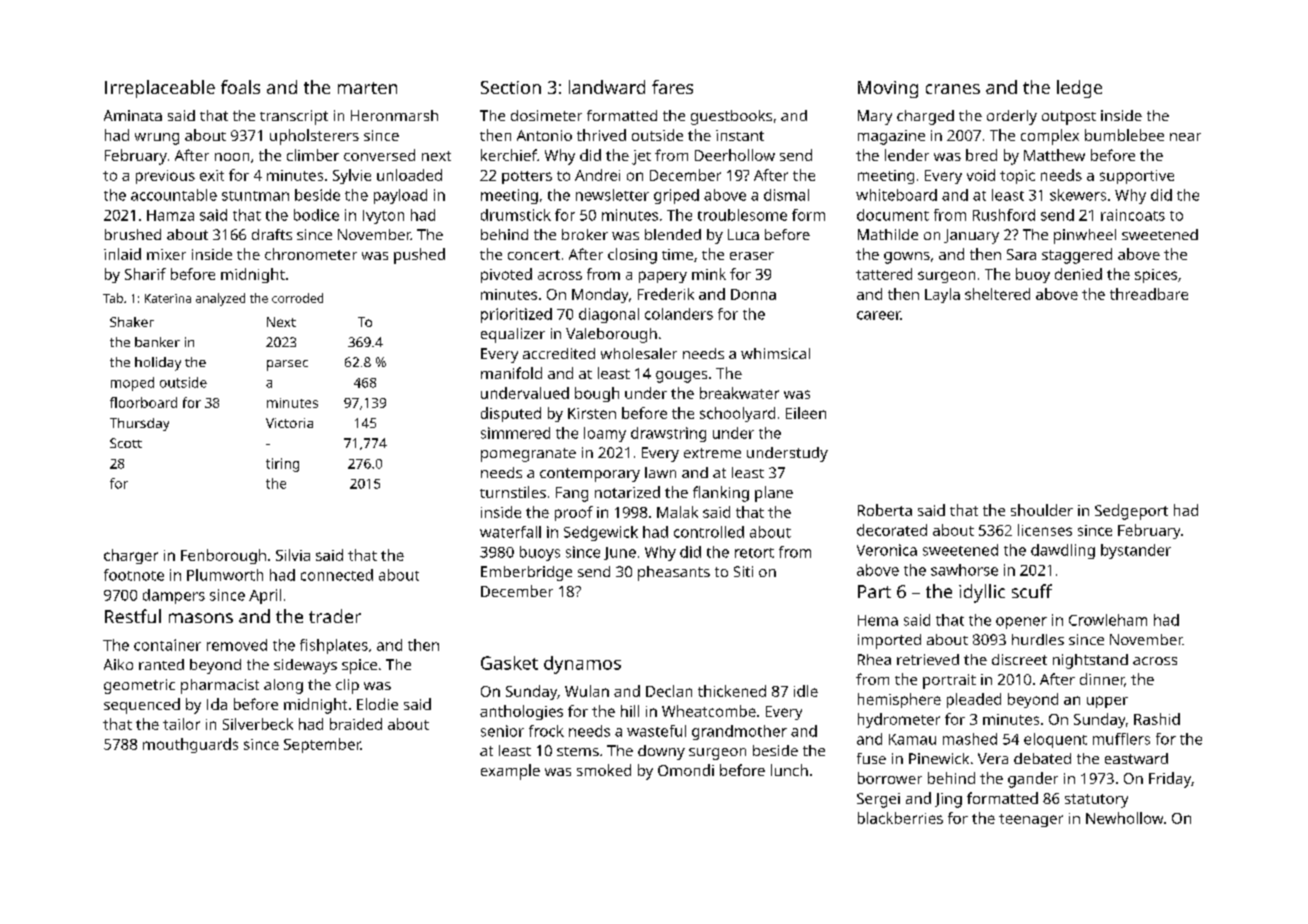 Image resolution: width=1308 pixels, height=924 pixels. What do you see at coordinates (587, 691) in the document?
I see `Wulan` at bounding box center [587, 691].
